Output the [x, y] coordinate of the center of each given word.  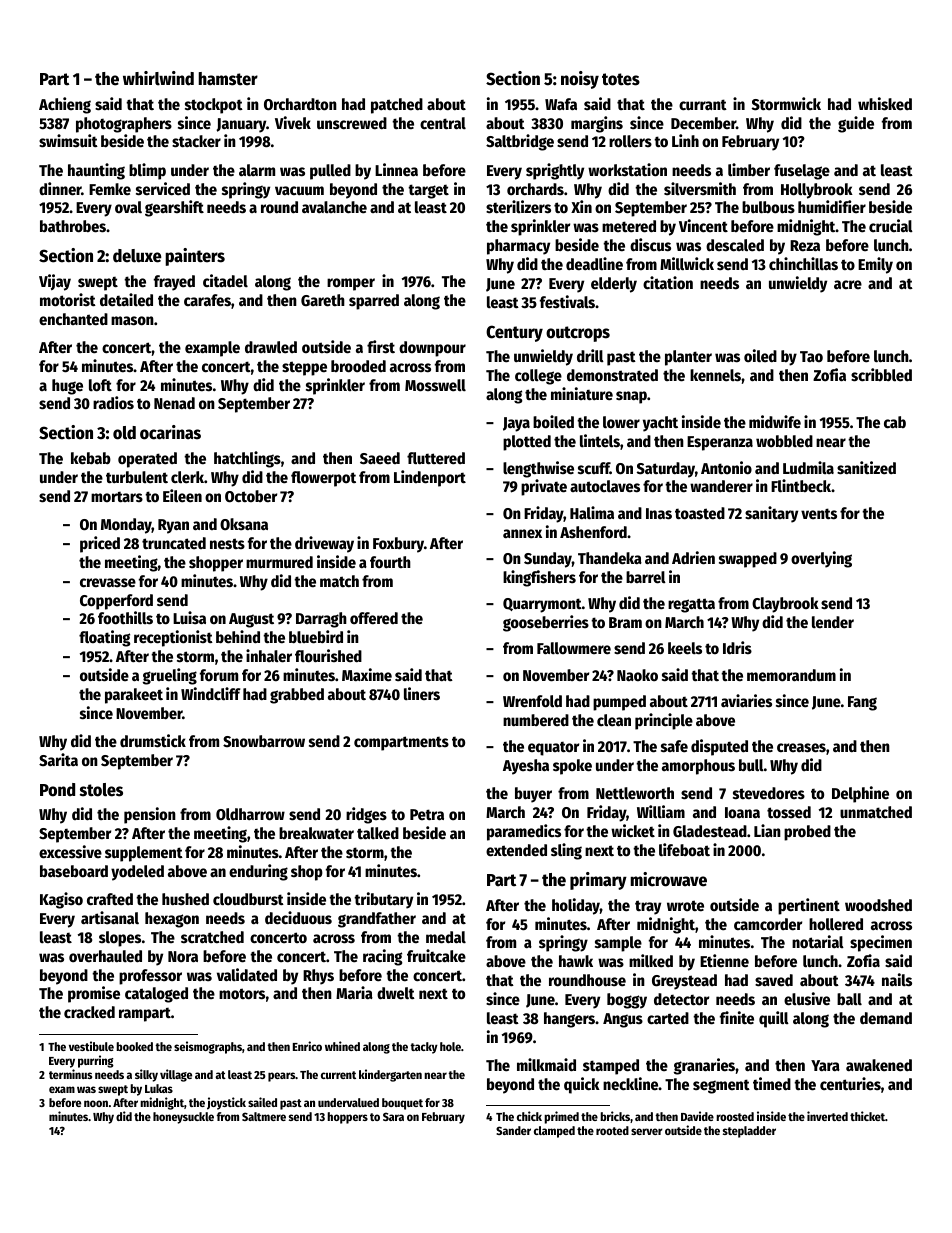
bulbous [768, 207]
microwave [668, 879]
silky [146, 1075]
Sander [513, 1130]
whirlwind [158, 78]
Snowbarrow [264, 741]
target [428, 191]
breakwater [316, 833]
